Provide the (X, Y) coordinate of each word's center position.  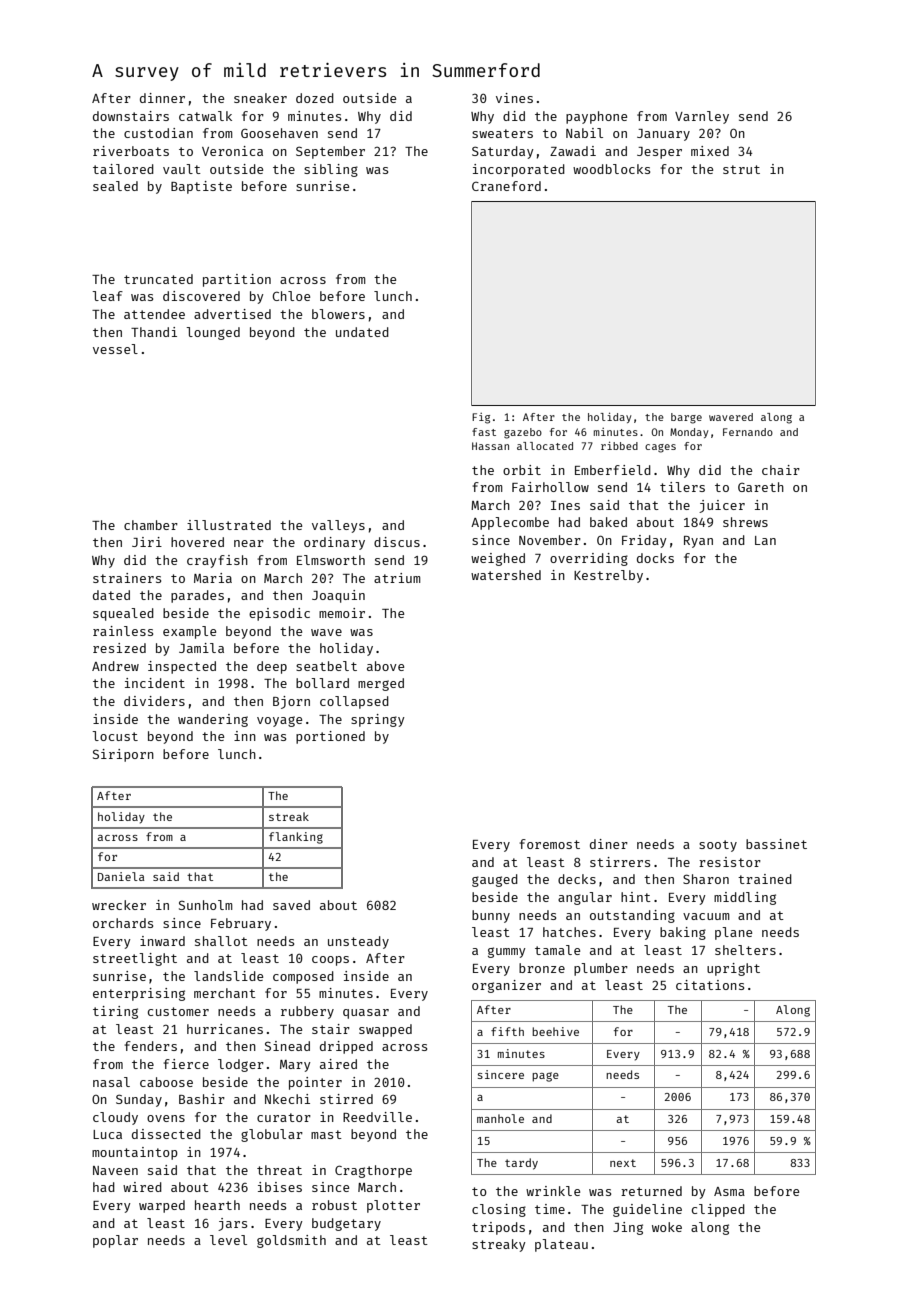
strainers (127, 578)
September (330, 152)
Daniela (121, 876)
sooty (718, 846)
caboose (166, 1082)
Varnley (702, 117)
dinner (162, 98)
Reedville (377, 1117)
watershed (506, 575)
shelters (745, 950)
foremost (549, 844)
